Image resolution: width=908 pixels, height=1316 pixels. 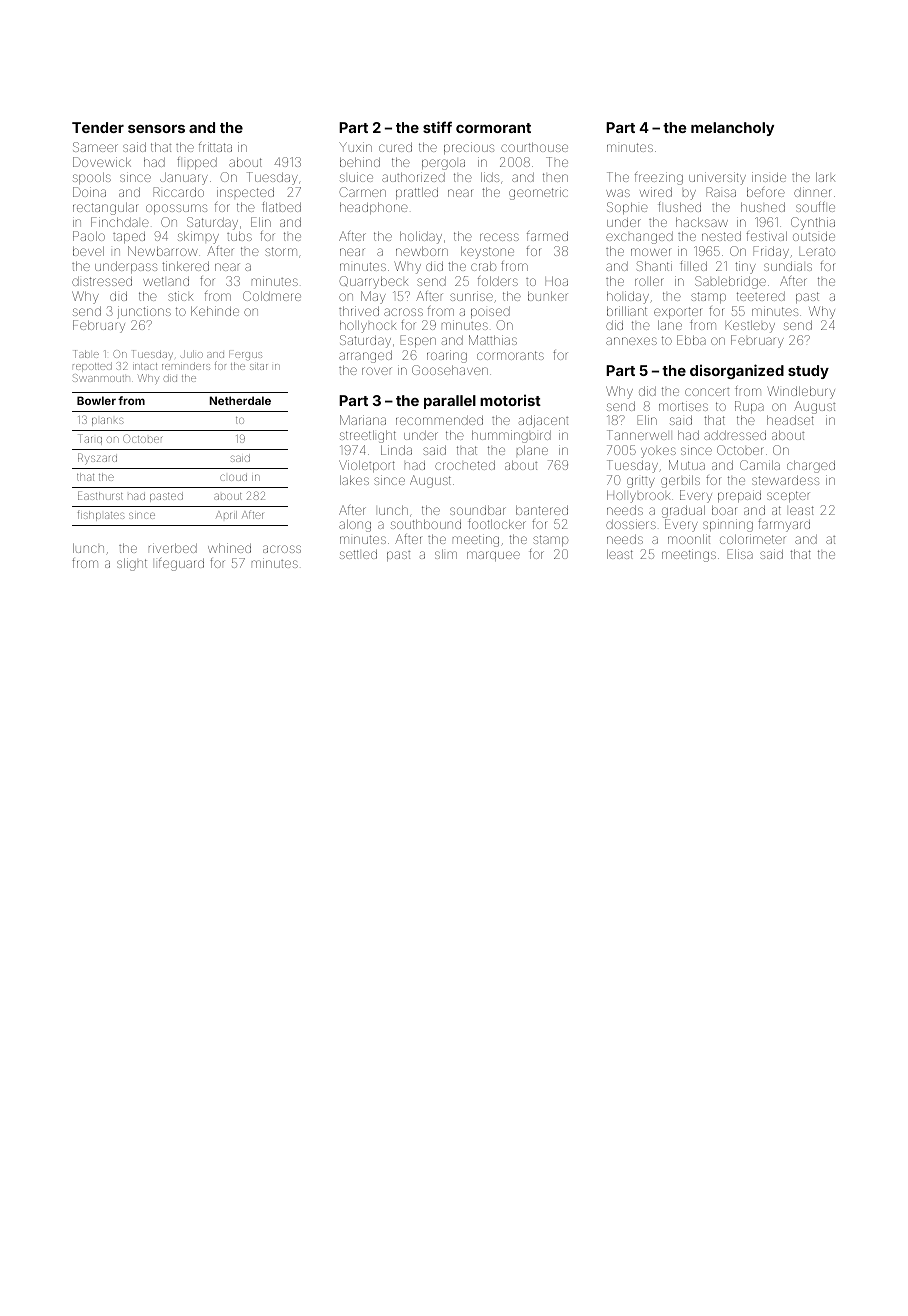 What do you see at coordinates (750, 326) in the image?
I see `Kestleby` at bounding box center [750, 326].
